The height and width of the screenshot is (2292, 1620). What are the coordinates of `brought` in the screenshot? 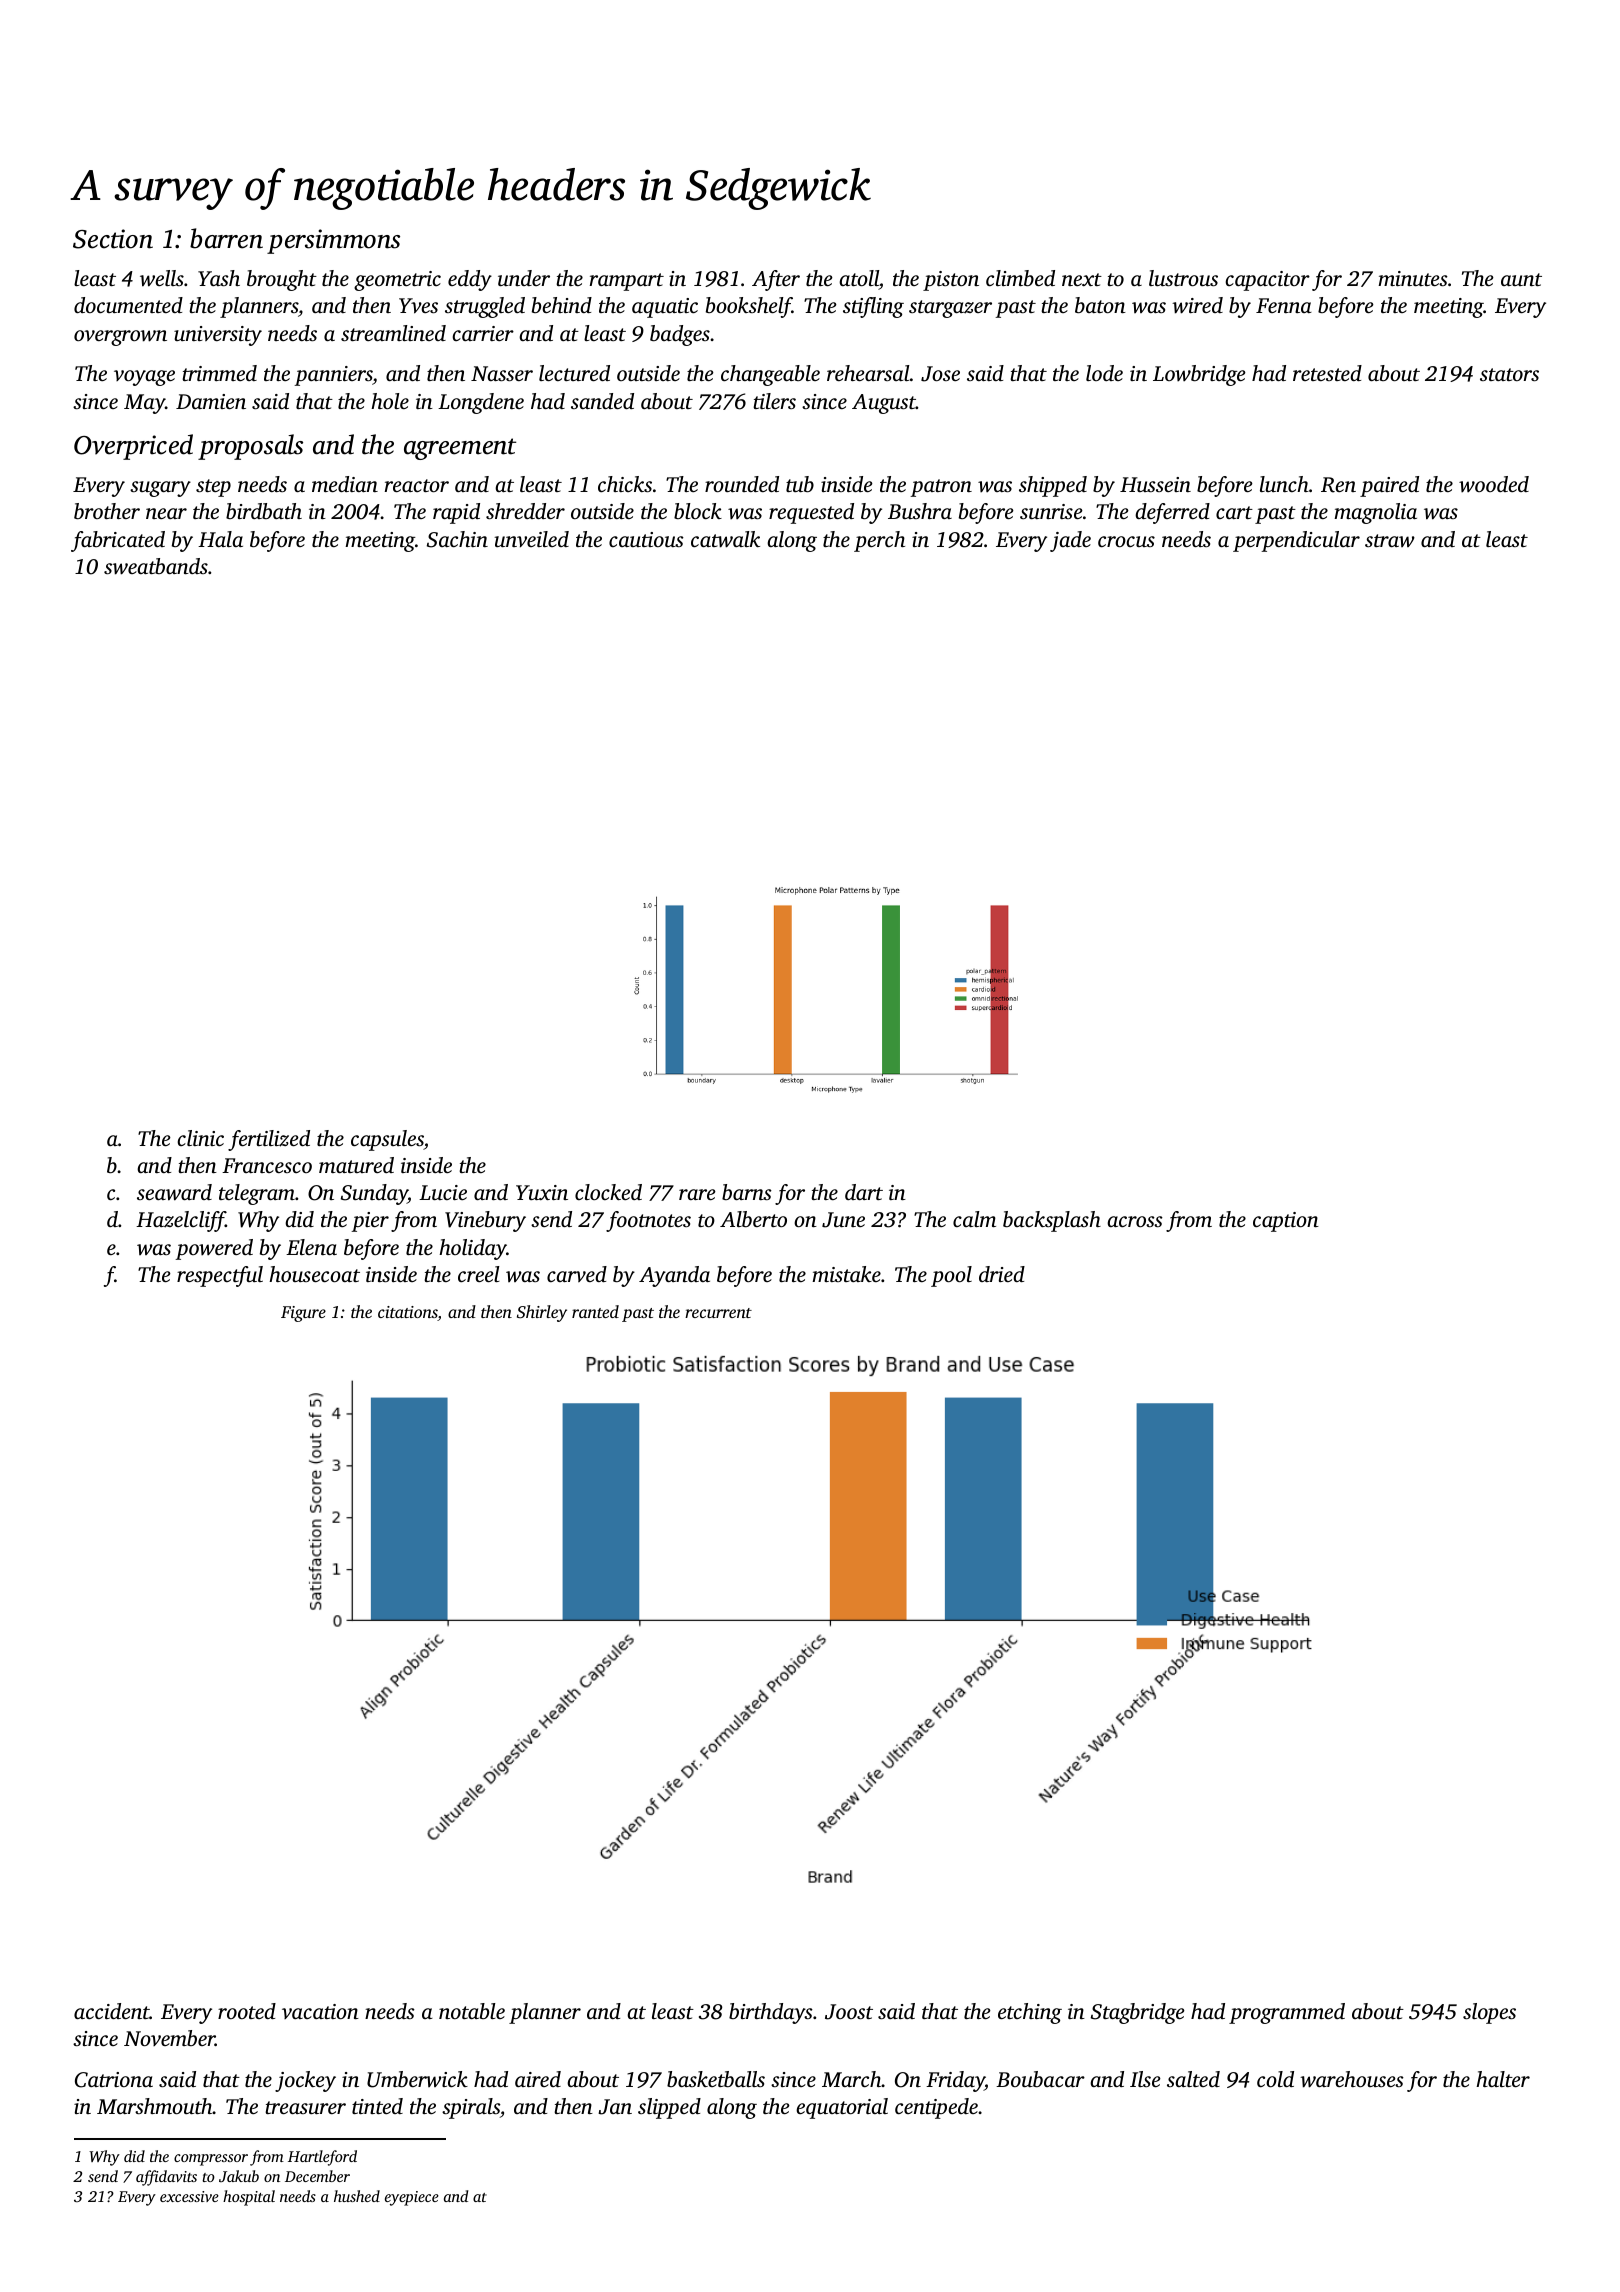 It's located at (282, 280).
